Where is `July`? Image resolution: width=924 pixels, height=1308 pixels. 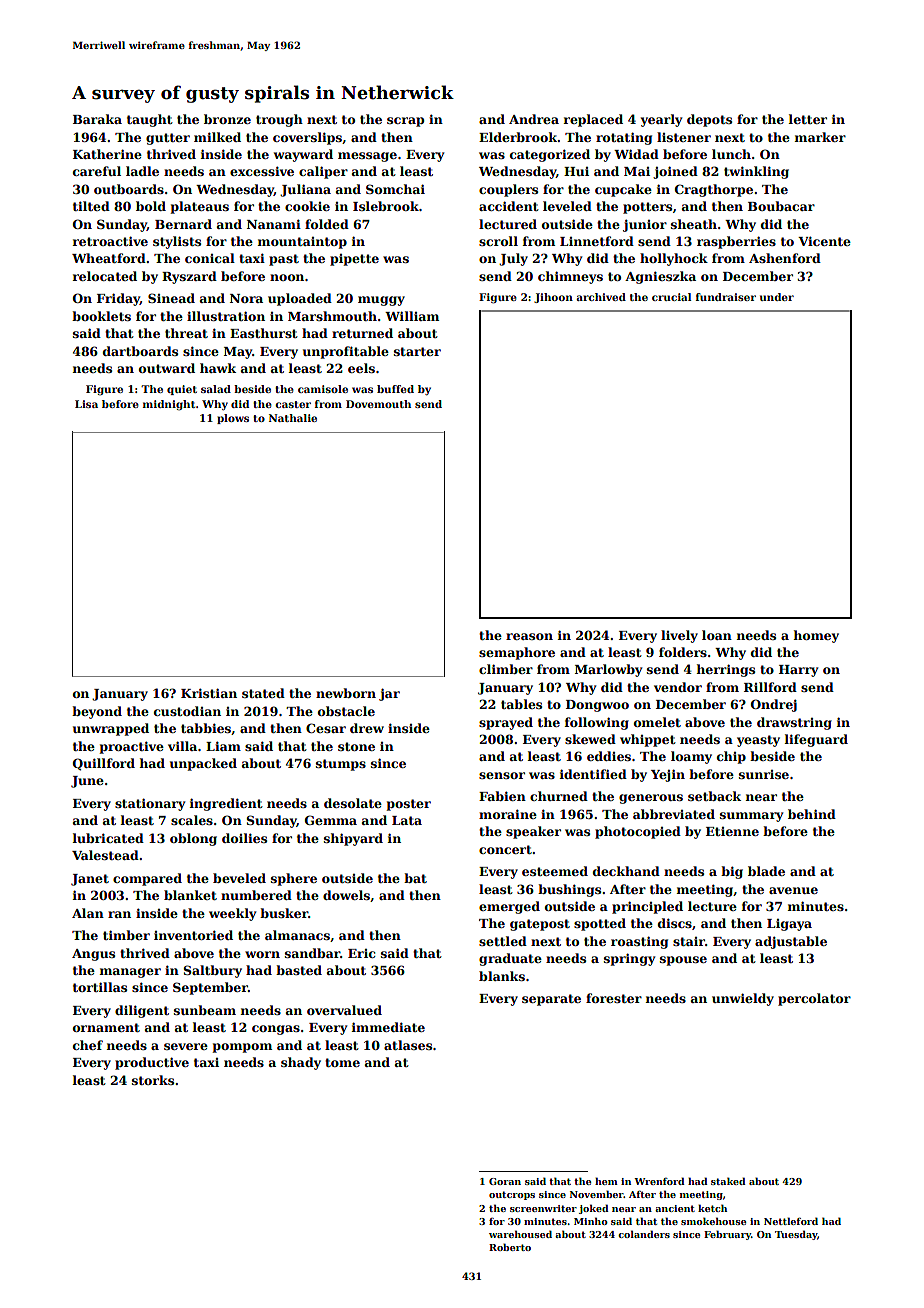 July is located at coordinates (513, 259).
